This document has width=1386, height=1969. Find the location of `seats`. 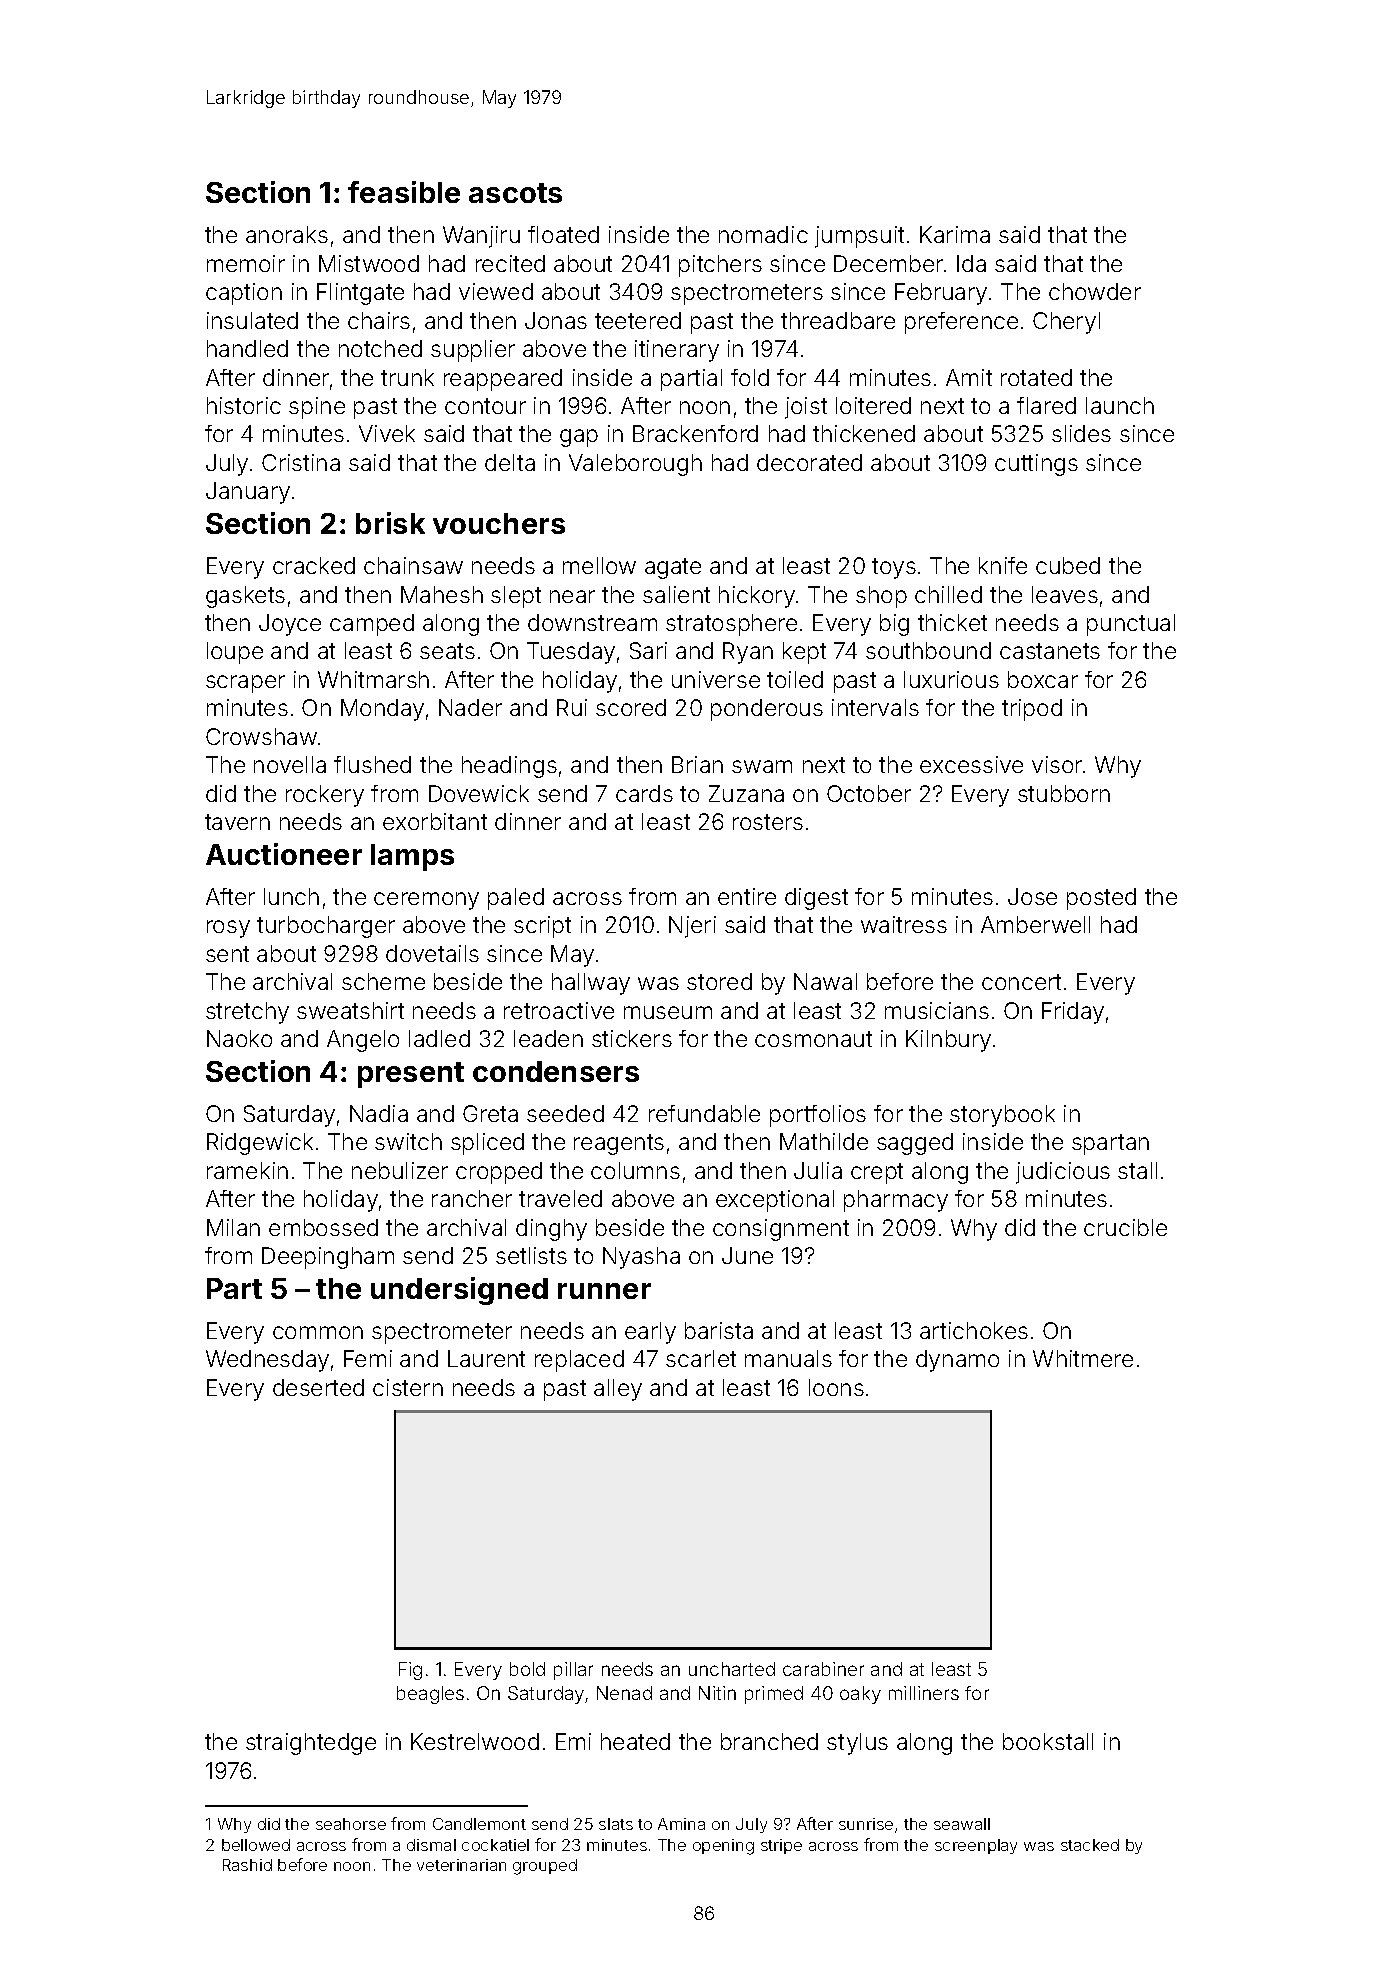

seats is located at coordinates (447, 651).
